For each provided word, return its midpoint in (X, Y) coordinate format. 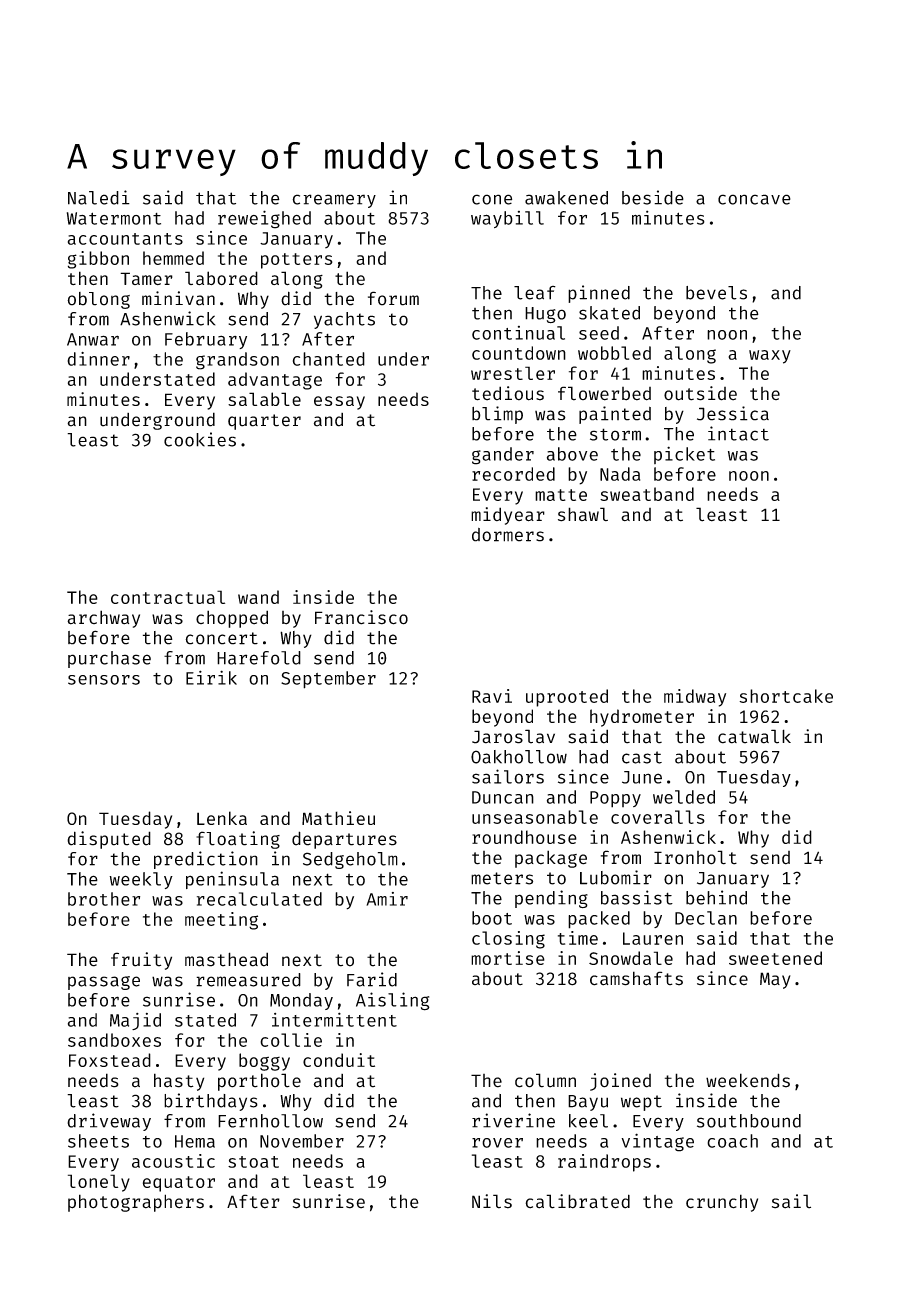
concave (754, 199)
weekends (748, 1080)
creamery (334, 201)
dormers (508, 535)
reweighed (264, 219)
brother (104, 899)
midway (695, 698)
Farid (372, 979)
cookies (200, 439)
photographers (136, 1203)
